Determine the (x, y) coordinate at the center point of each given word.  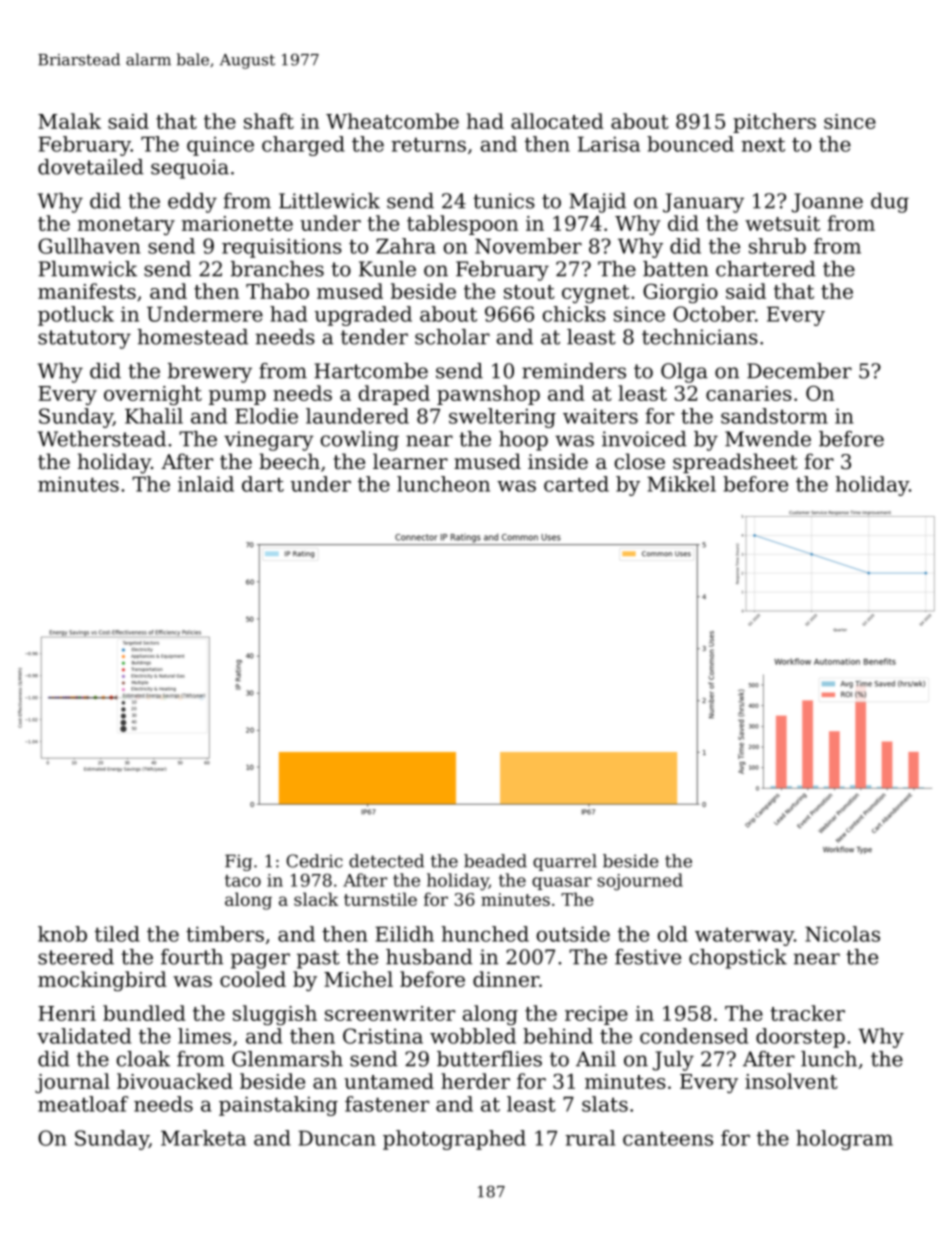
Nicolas (842, 934)
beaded (495, 861)
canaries (749, 393)
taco (243, 881)
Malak (69, 121)
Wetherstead (102, 439)
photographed (454, 1140)
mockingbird (102, 981)
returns (428, 144)
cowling (360, 441)
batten (676, 269)
